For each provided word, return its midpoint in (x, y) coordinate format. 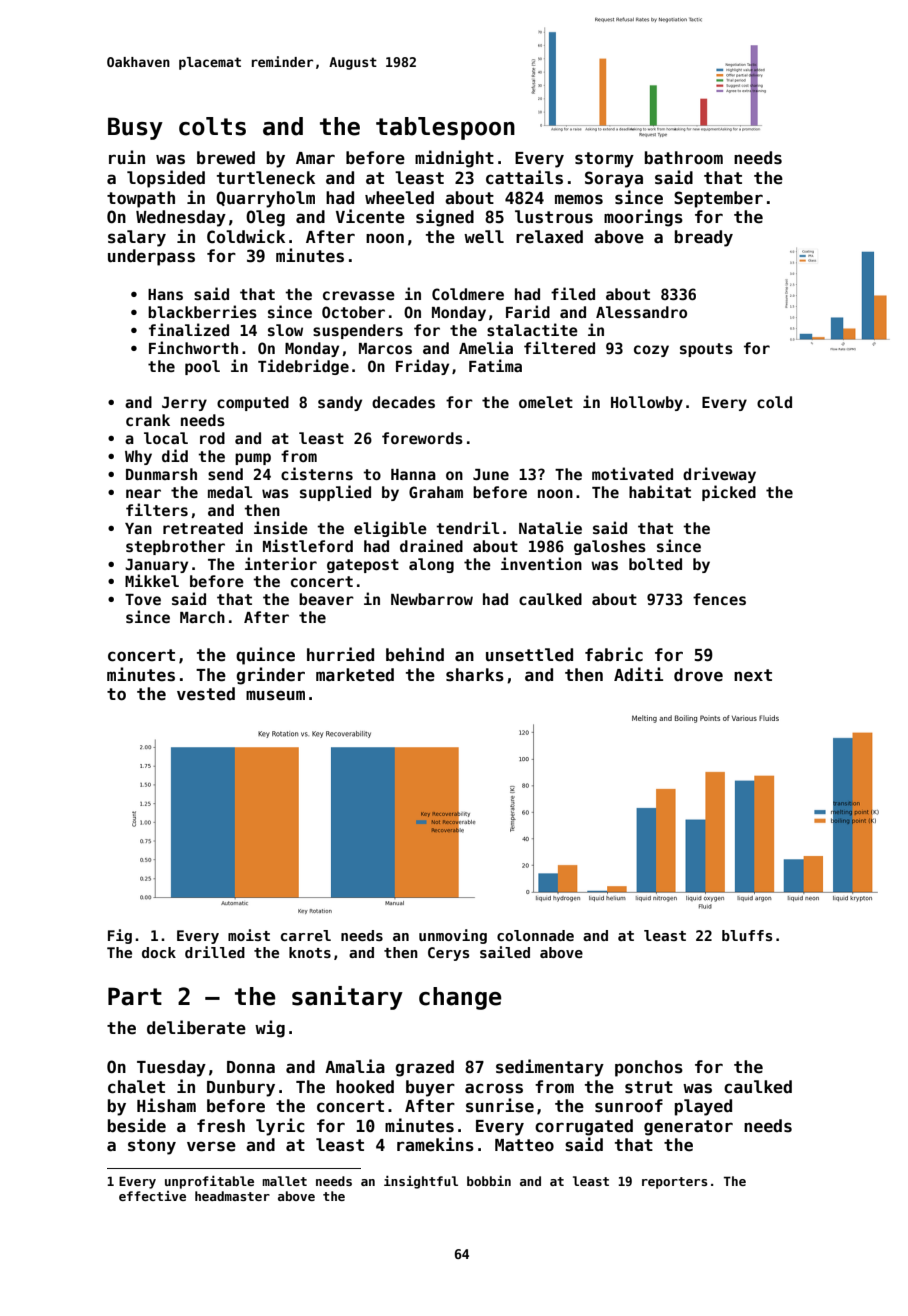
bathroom (684, 158)
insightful (421, 1182)
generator (688, 1128)
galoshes (610, 547)
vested (206, 694)
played (703, 1107)
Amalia (355, 1066)
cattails (524, 177)
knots (310, 952)
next (753, 675)
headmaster (232, 1196)
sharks (475, 675)
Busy (135, 128)
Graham (436, 492)
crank (148, 420)
